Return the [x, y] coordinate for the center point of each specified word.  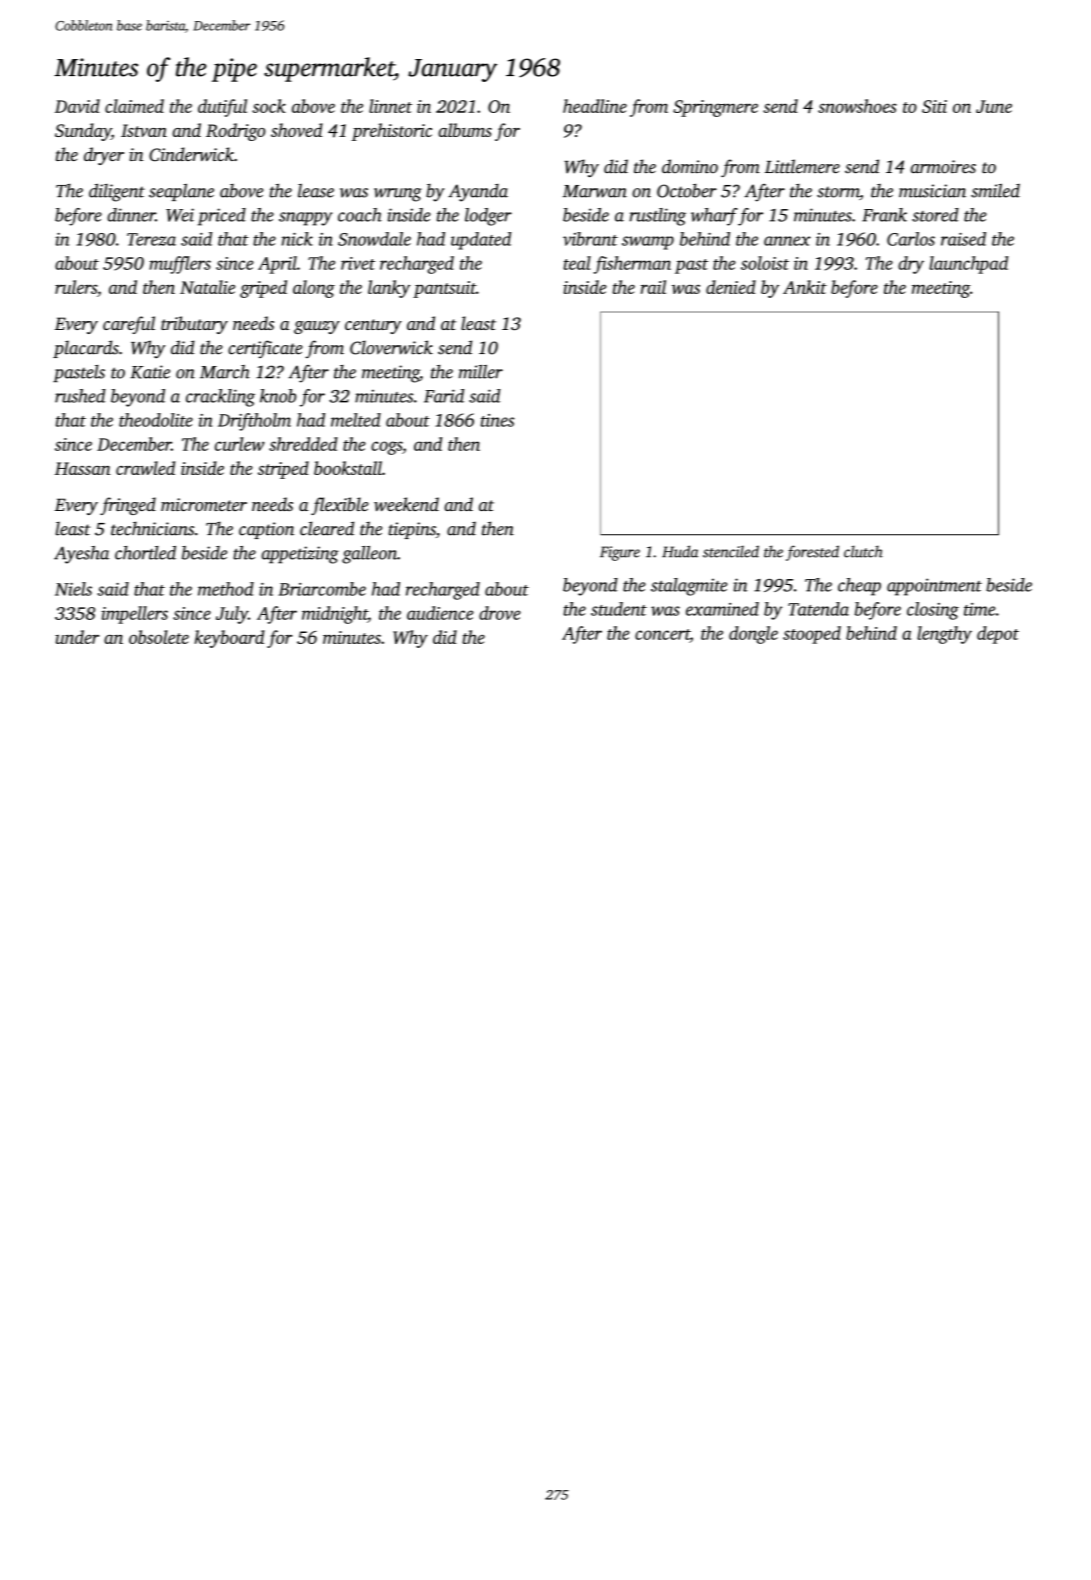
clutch [863, 551]
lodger [488, 217]
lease [316, 190]
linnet [390, 106]
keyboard [229, 639]
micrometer [204, 504]
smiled [995, 190]
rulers [76, 287]
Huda [680, 551]
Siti [934, 106]
